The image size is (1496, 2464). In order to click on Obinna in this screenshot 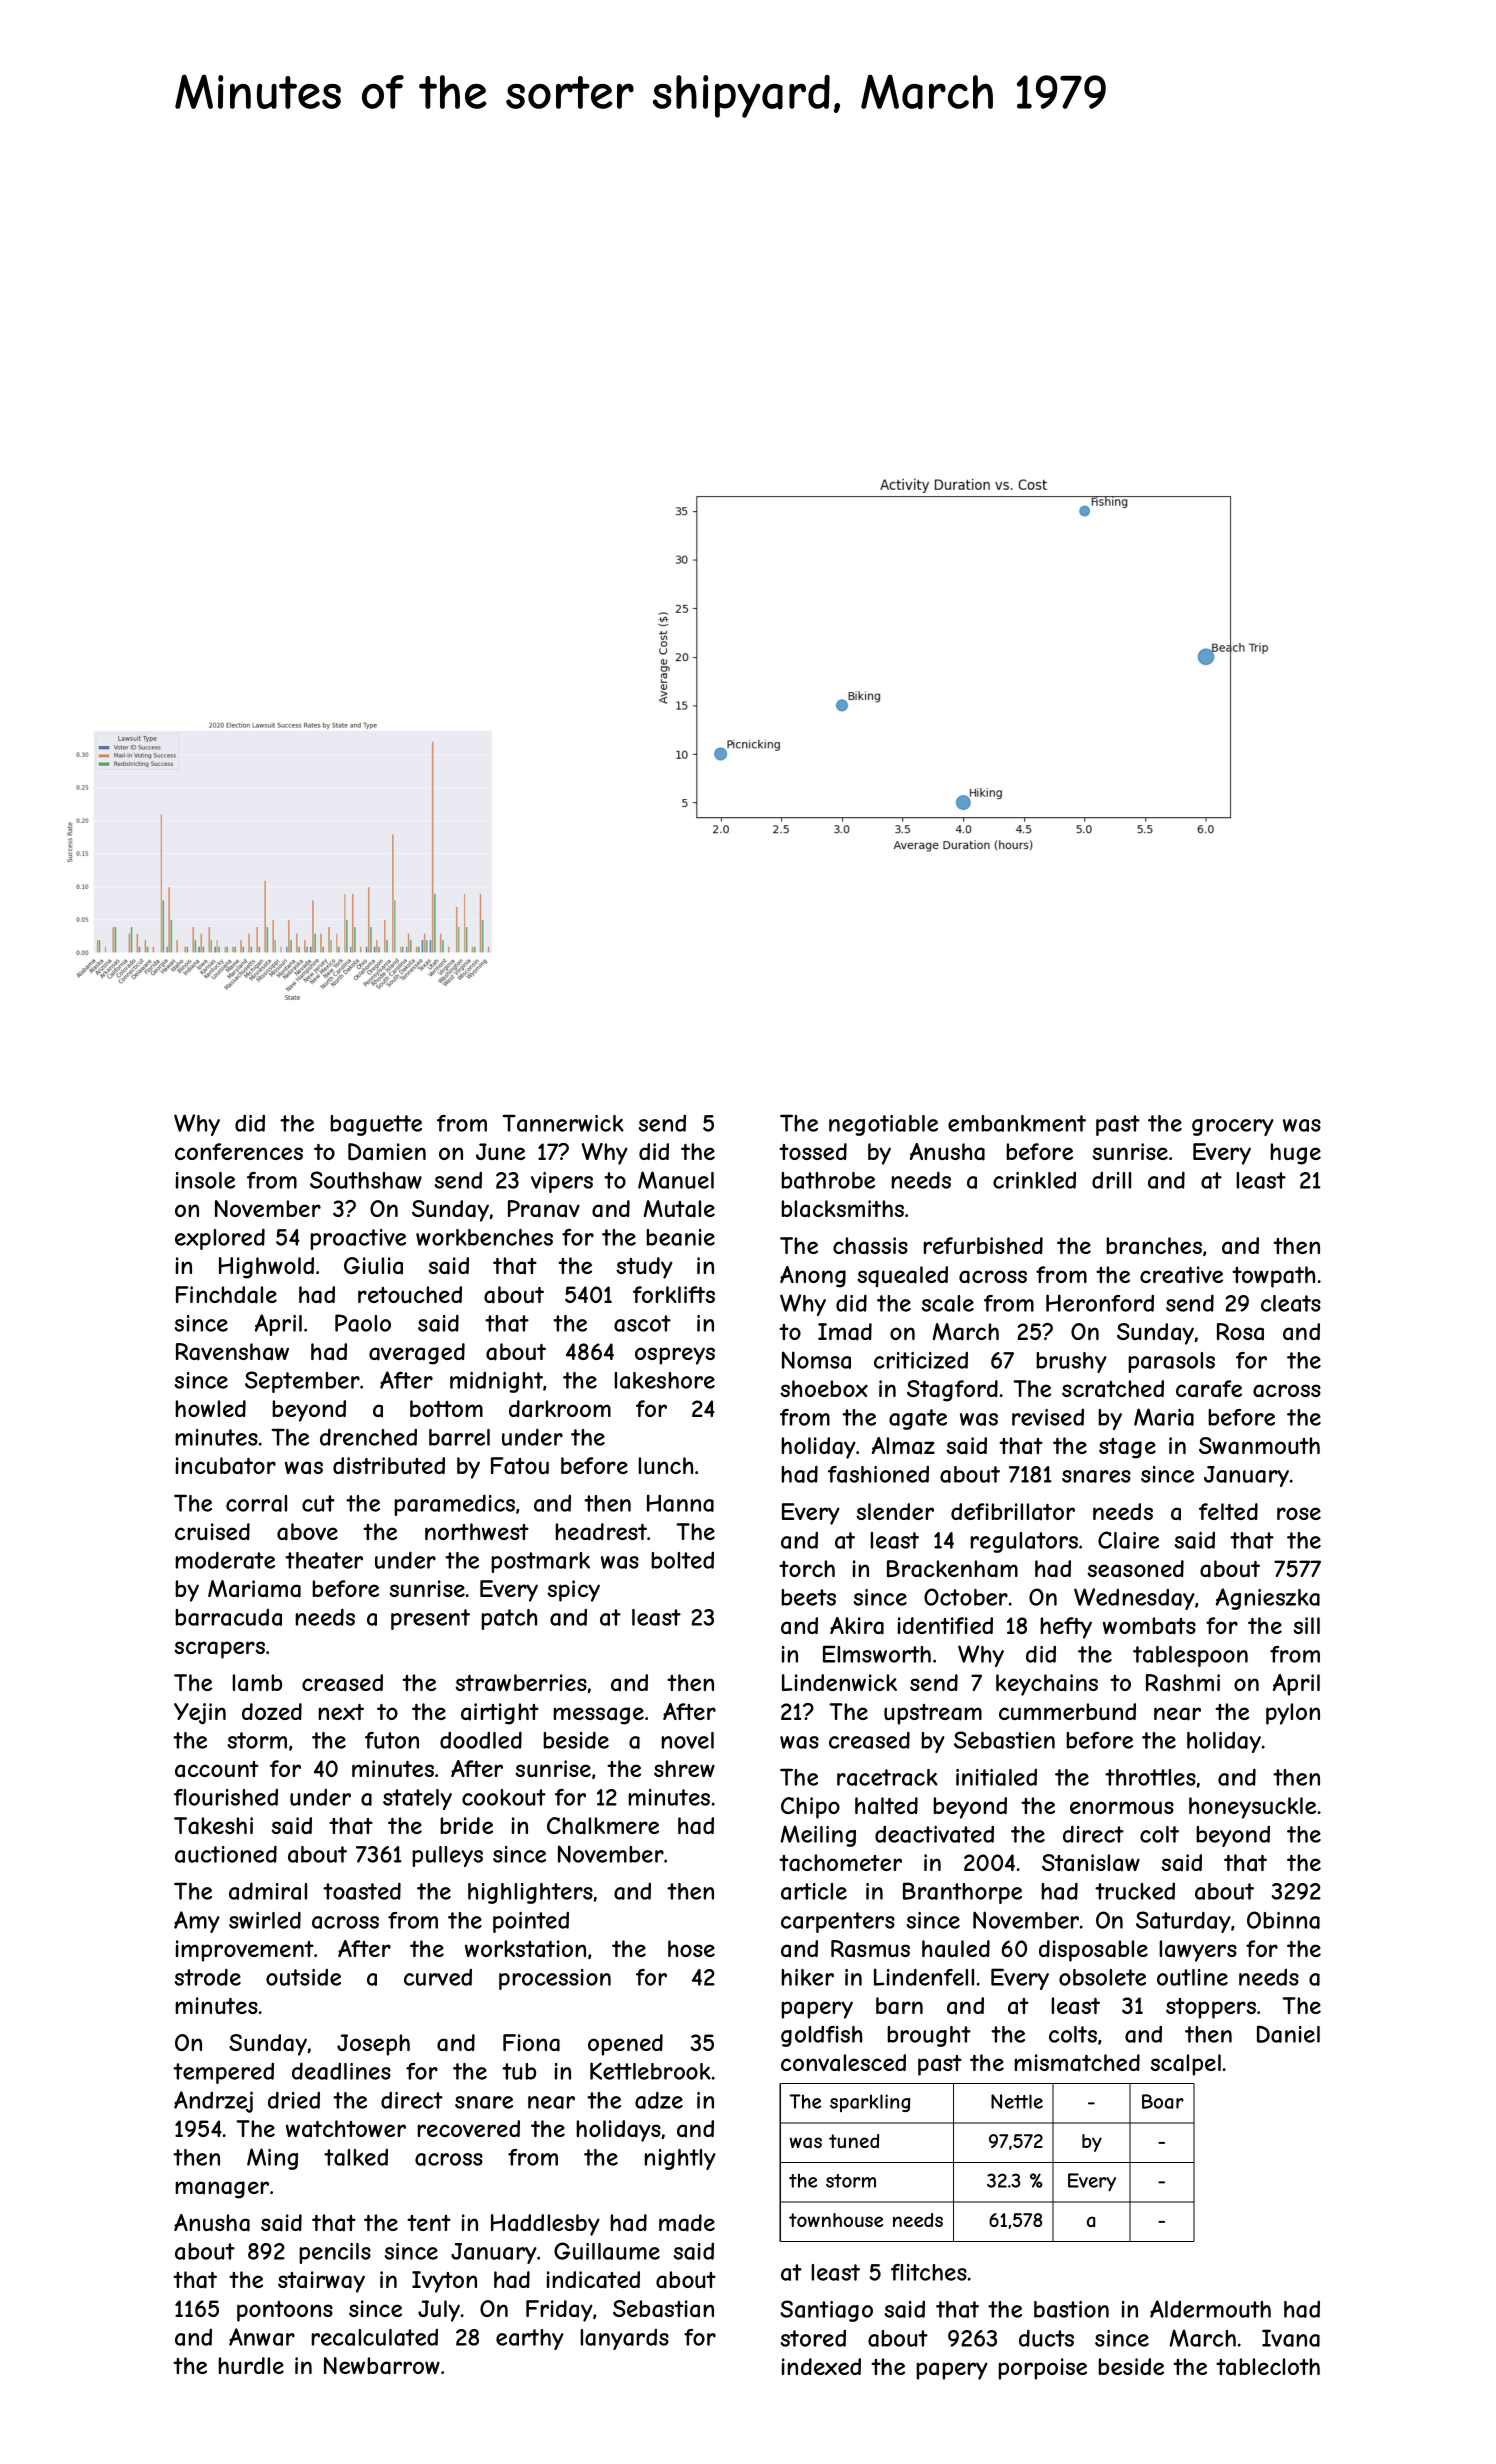, I will do `click(1283, 1920)`.
